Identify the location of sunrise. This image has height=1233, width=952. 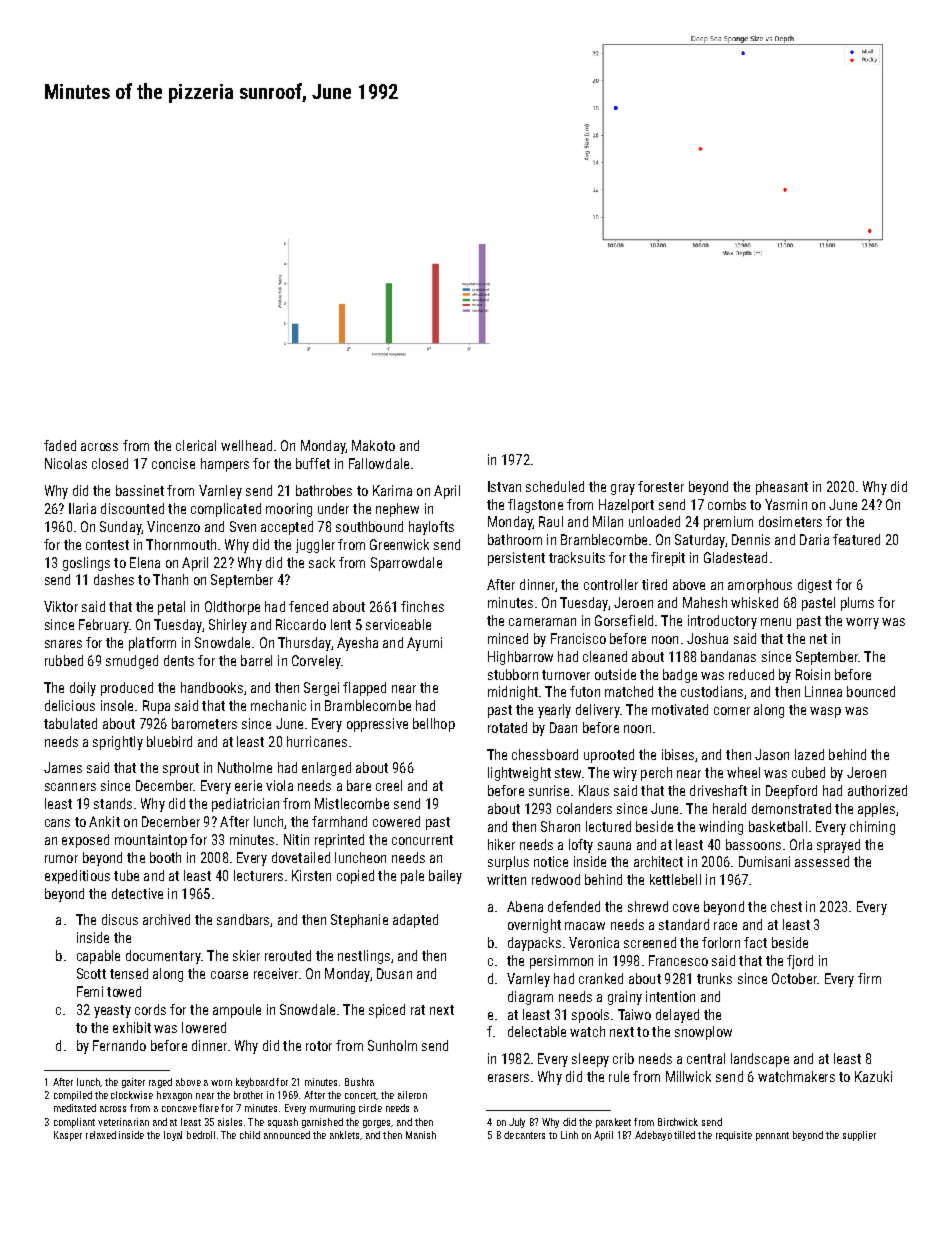
(549, 790).
